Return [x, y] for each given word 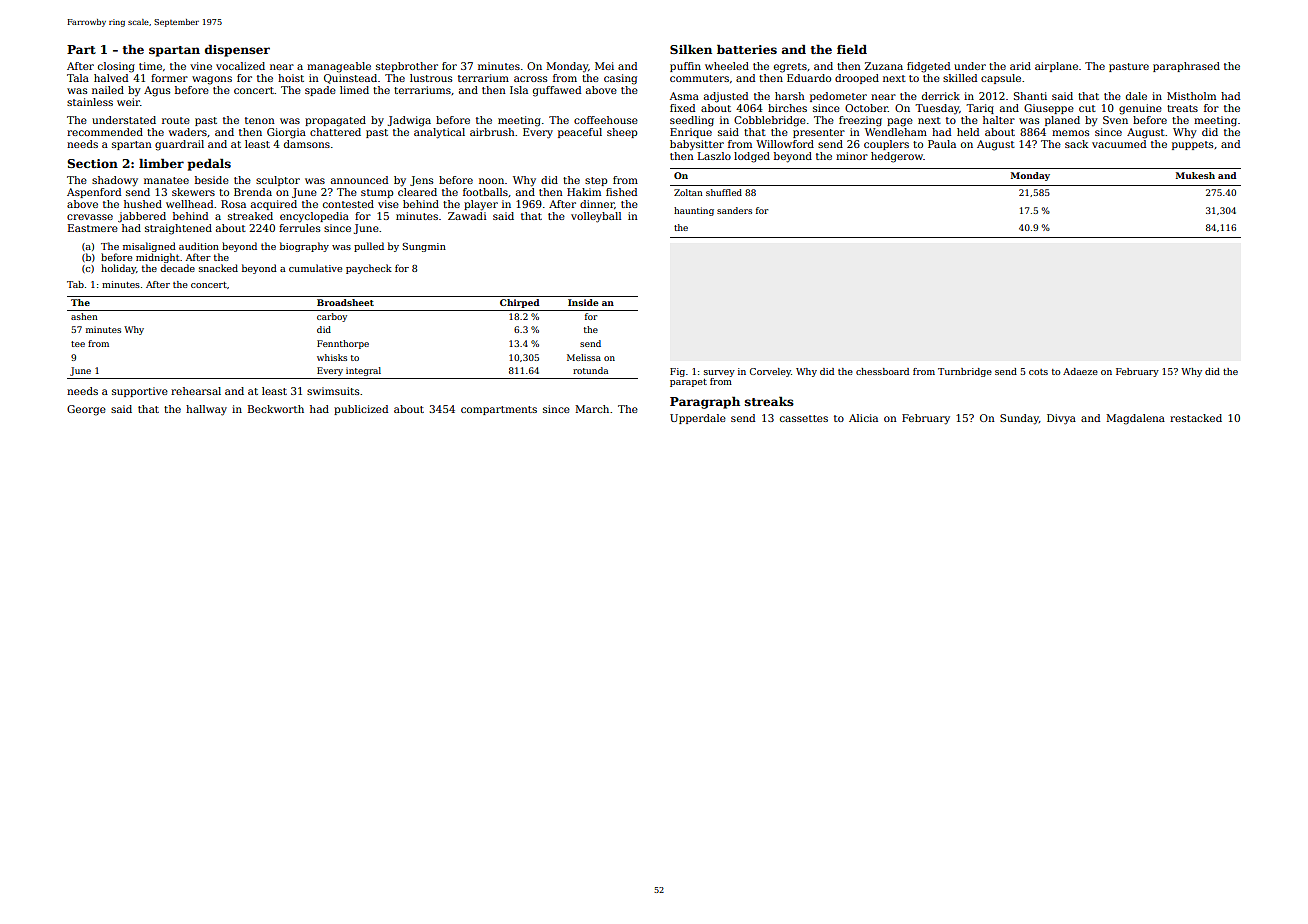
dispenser [237, 50]
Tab [75, 284]
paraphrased [1186, 67]
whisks [332, 357]
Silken [691, 49]
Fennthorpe [343, 344]
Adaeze [1080, 371]
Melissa [584, 357]
